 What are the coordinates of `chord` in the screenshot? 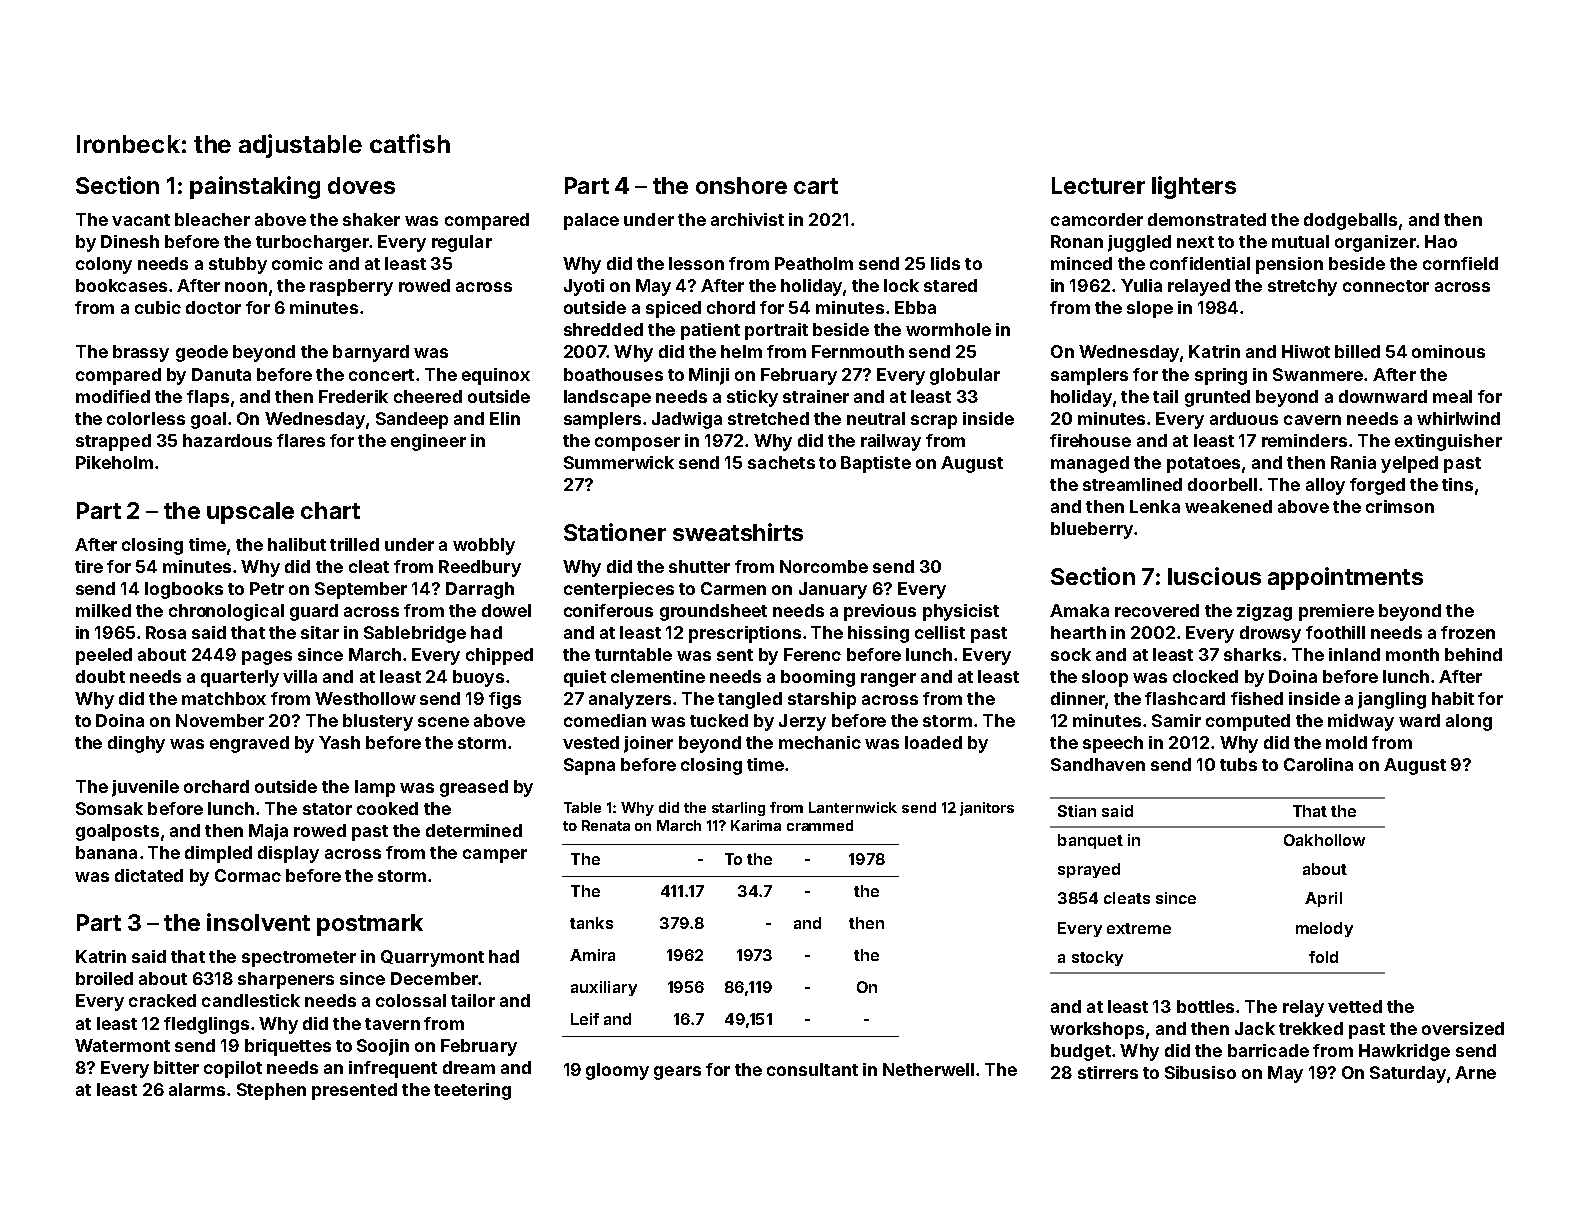 It's located at (731, 307).
